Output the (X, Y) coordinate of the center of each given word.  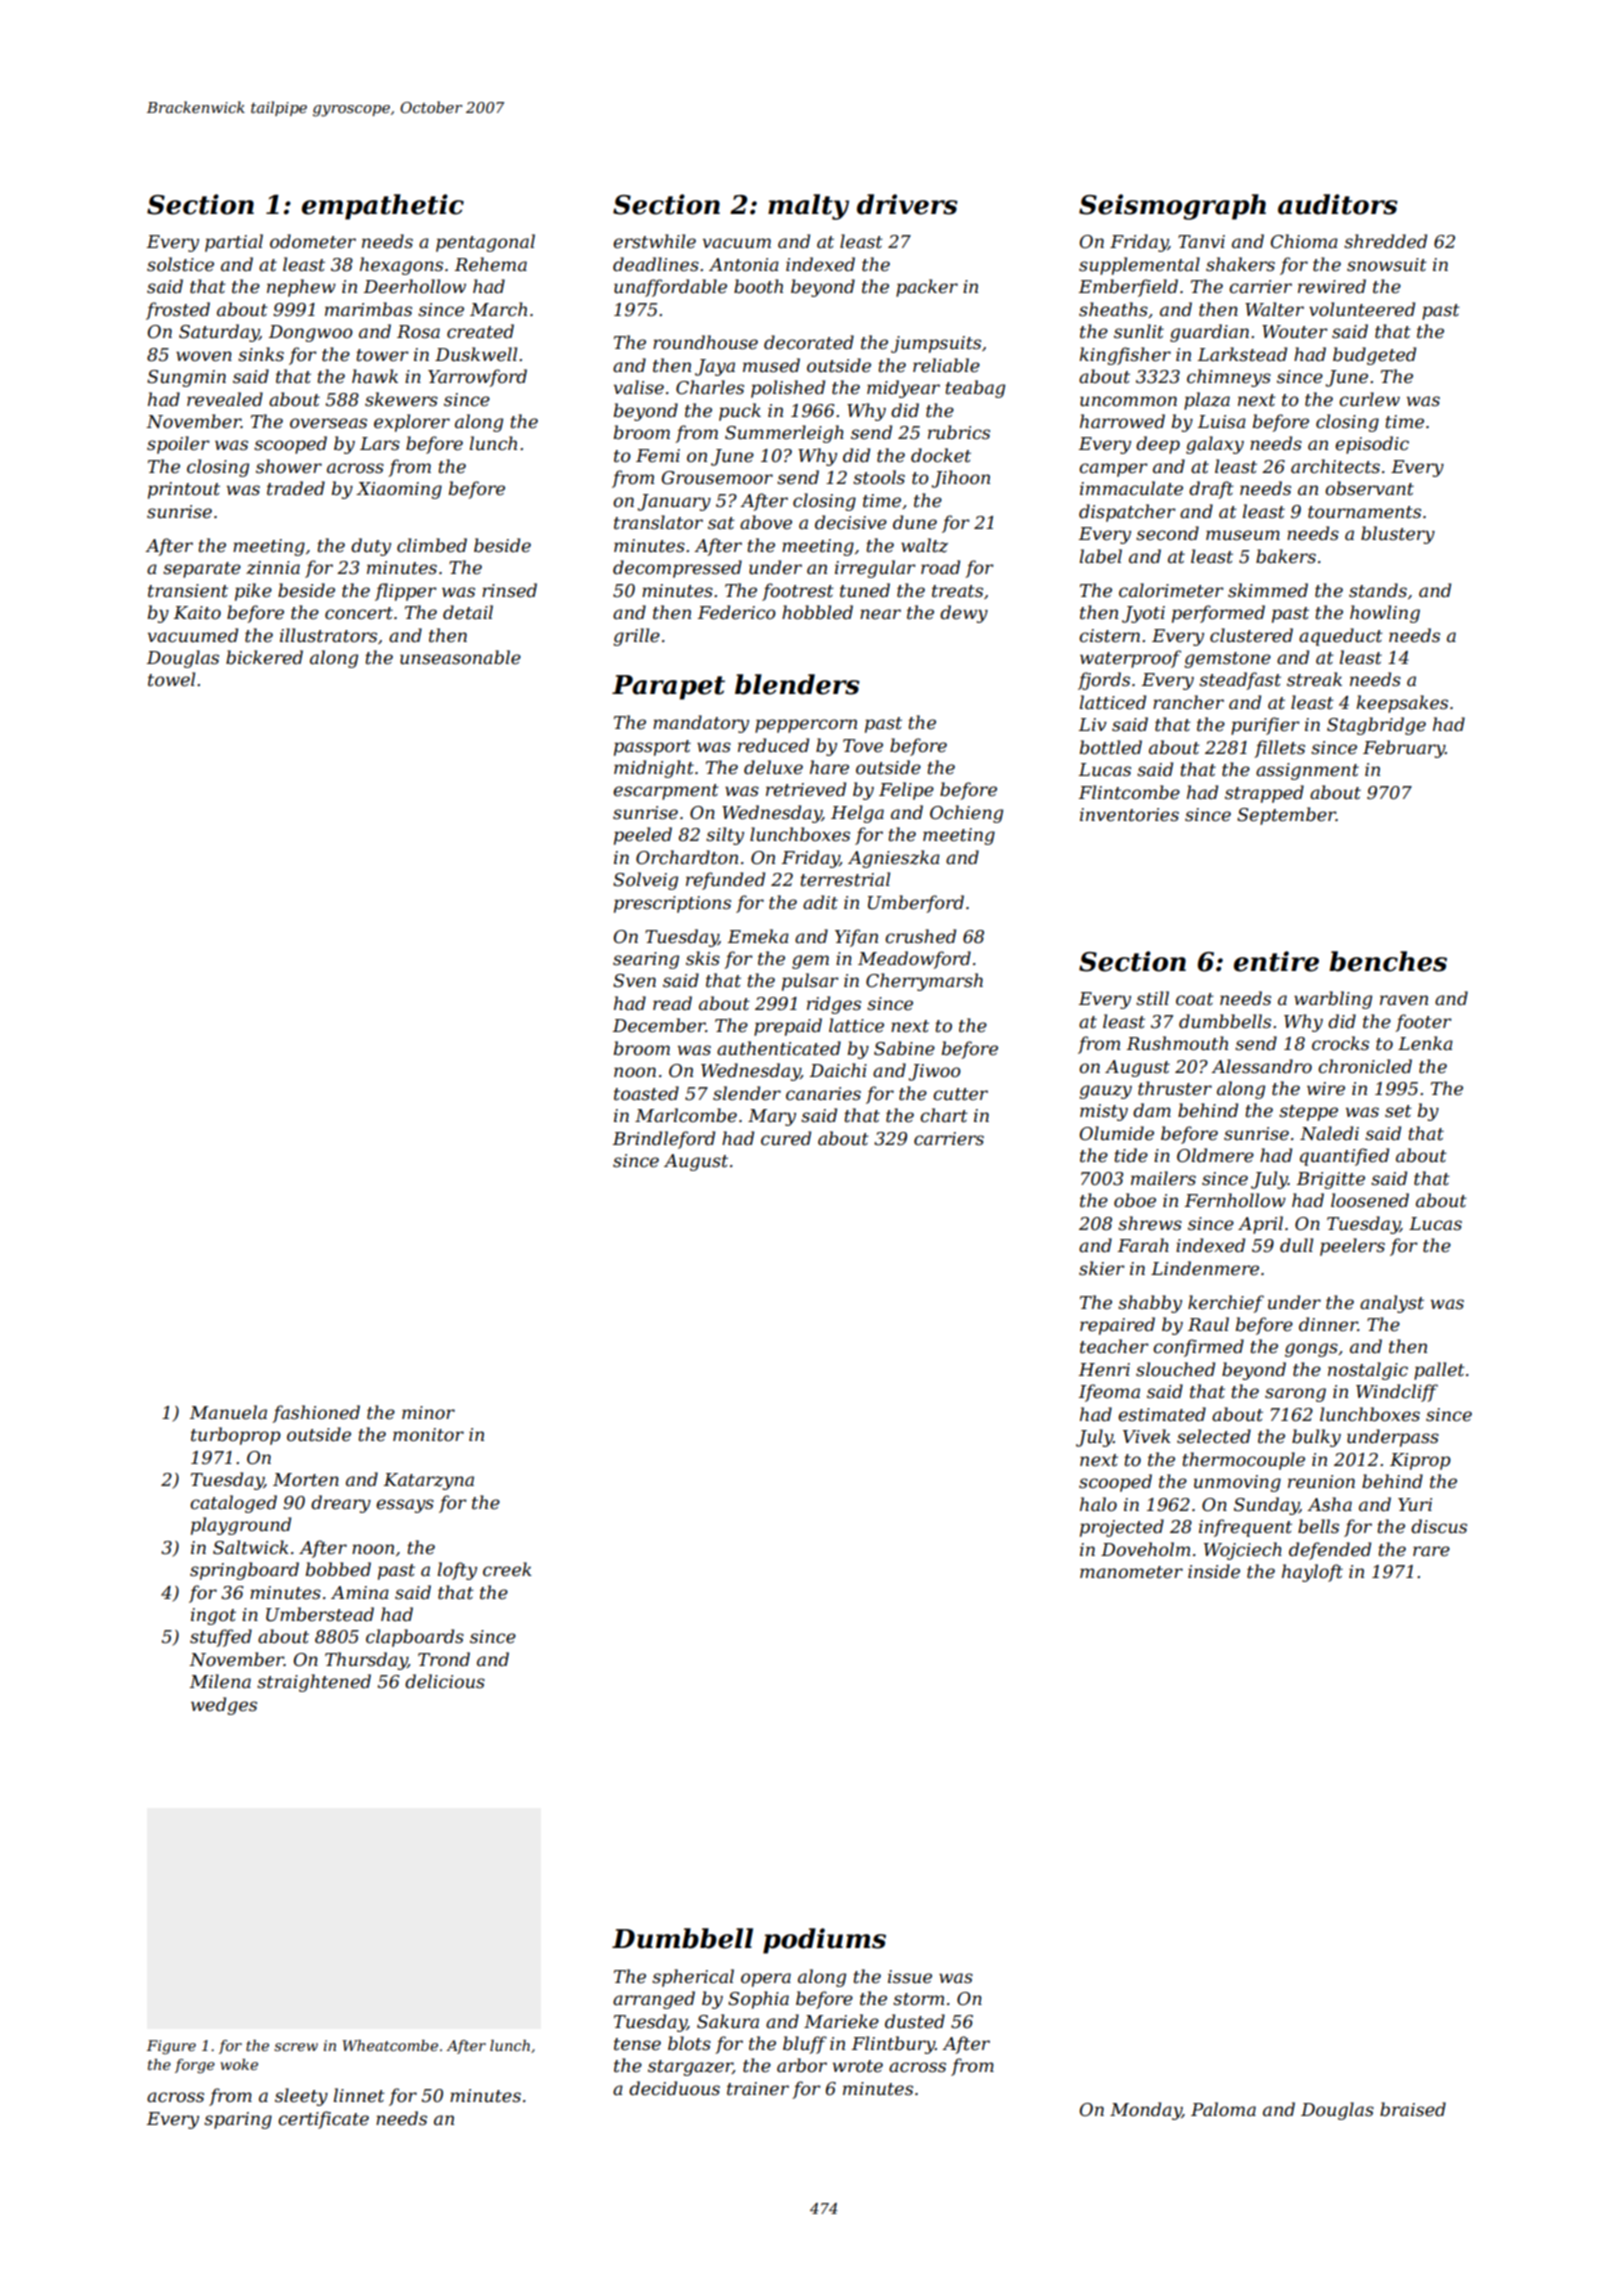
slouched (1175, 1369)
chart (944, 1115)
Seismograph (1172, 207)
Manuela (228, 1412)
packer (927, 288)
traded (296, 488)
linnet (359, 2095)
